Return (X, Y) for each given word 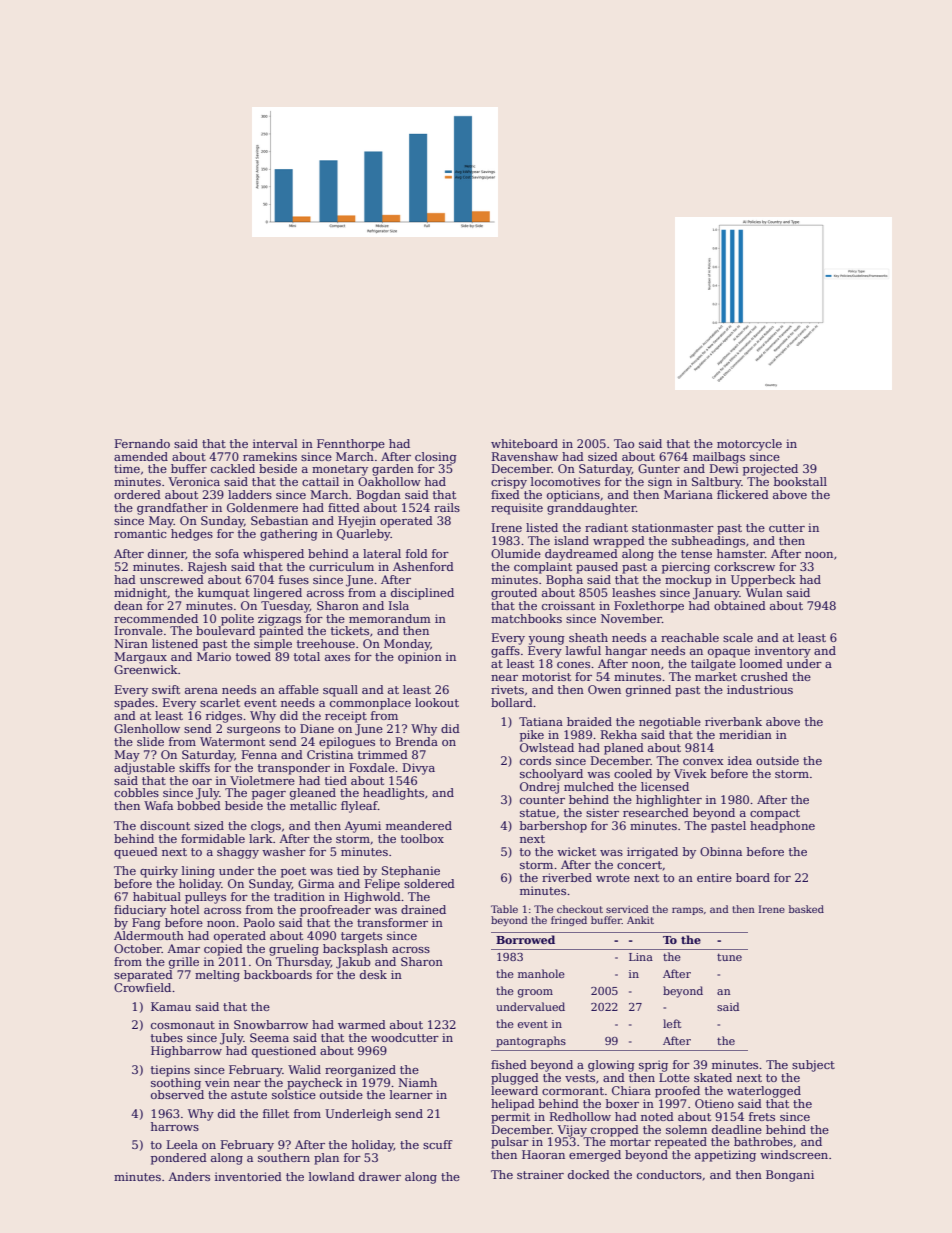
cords (535, 760)
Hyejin (357, 522)
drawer (380, 1176)
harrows (175, 1126)
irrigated (652, 853)
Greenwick (146, 669)
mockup (688, 581)
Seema (269, 1037)
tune (729, 957)
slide (150, 741)
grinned (648, 691)
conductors (669, 1174)
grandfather (172, 509)
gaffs (505, 652)
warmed (362, 1024)
